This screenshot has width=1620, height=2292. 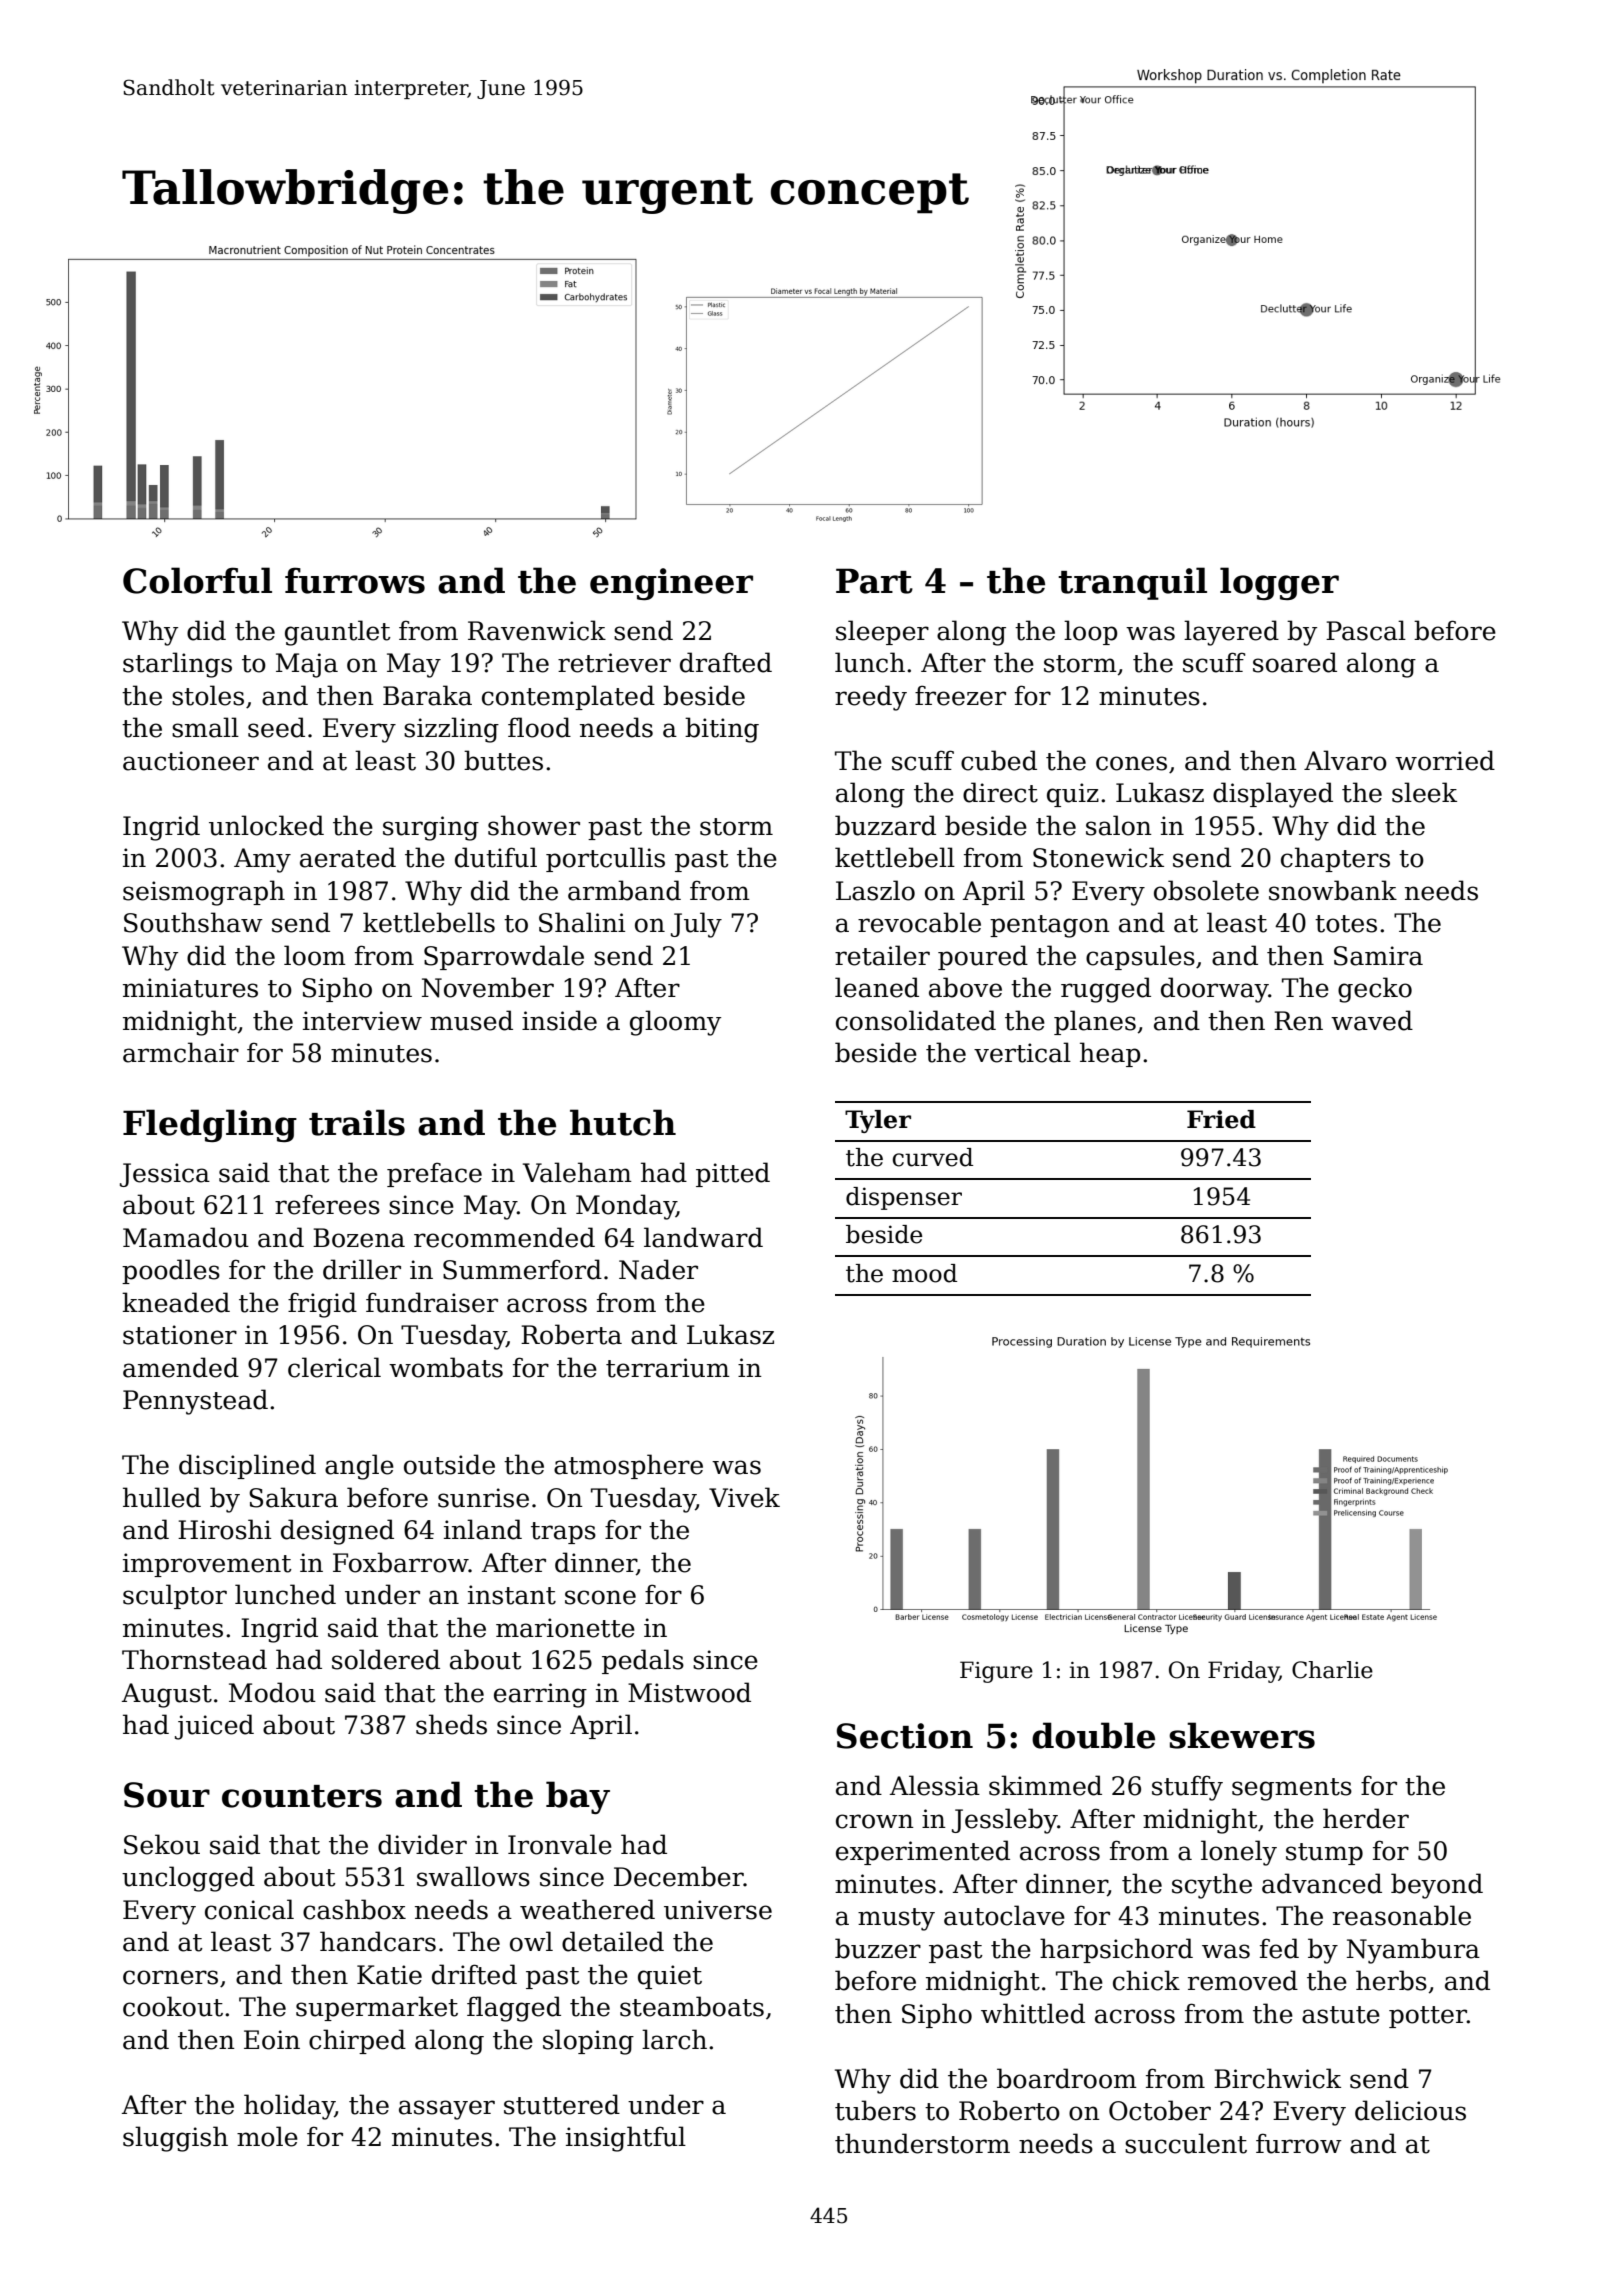 I want to click on scone, so click(x=600, y=1597).
